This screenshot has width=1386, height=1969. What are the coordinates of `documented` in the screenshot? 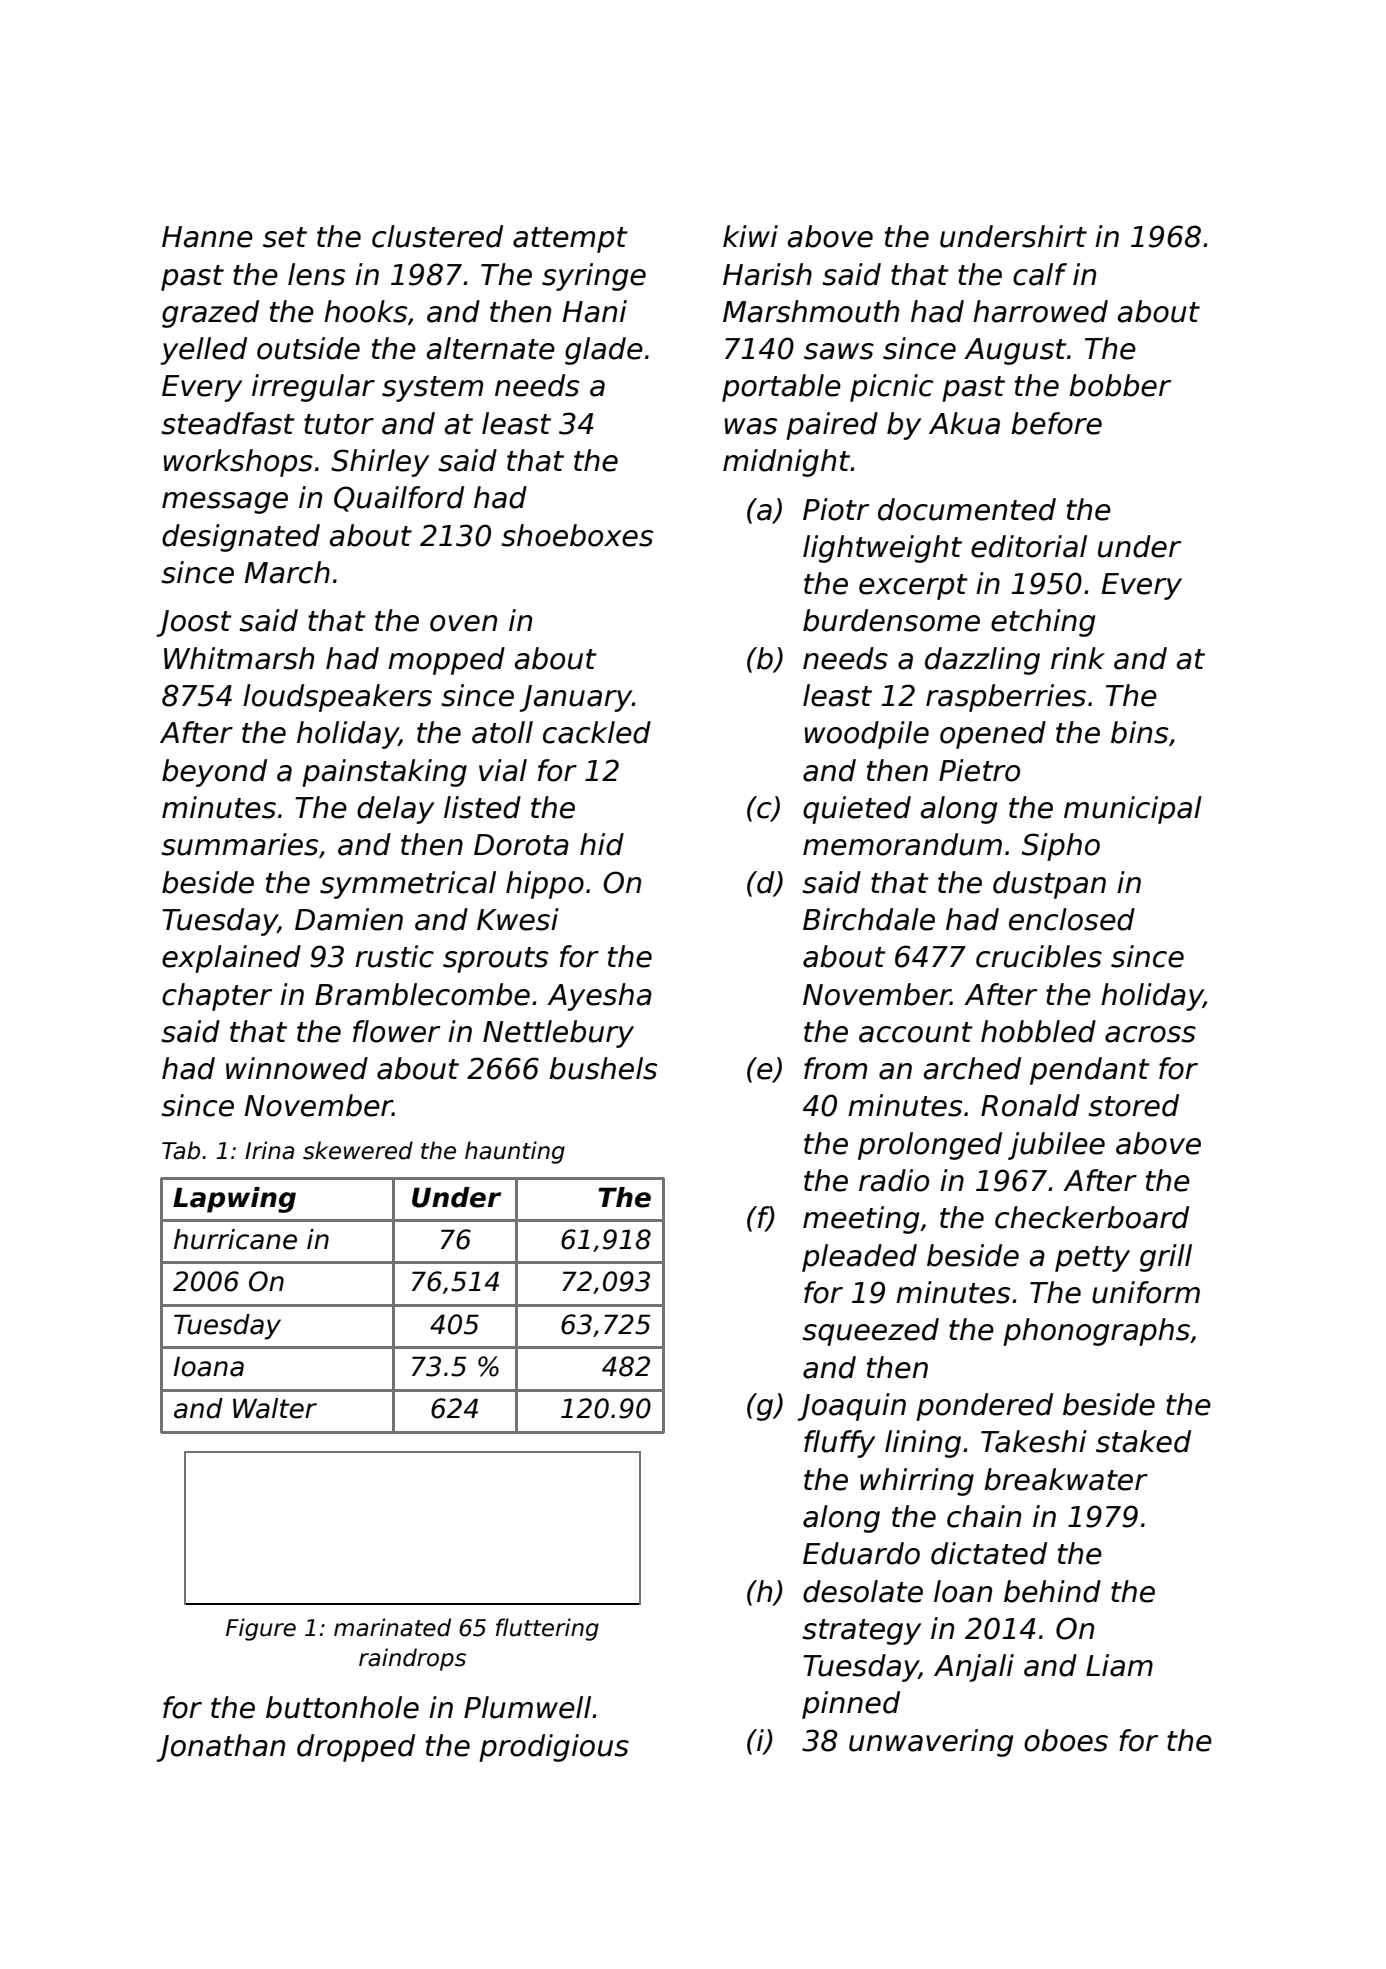 It's located at (967, 509).
